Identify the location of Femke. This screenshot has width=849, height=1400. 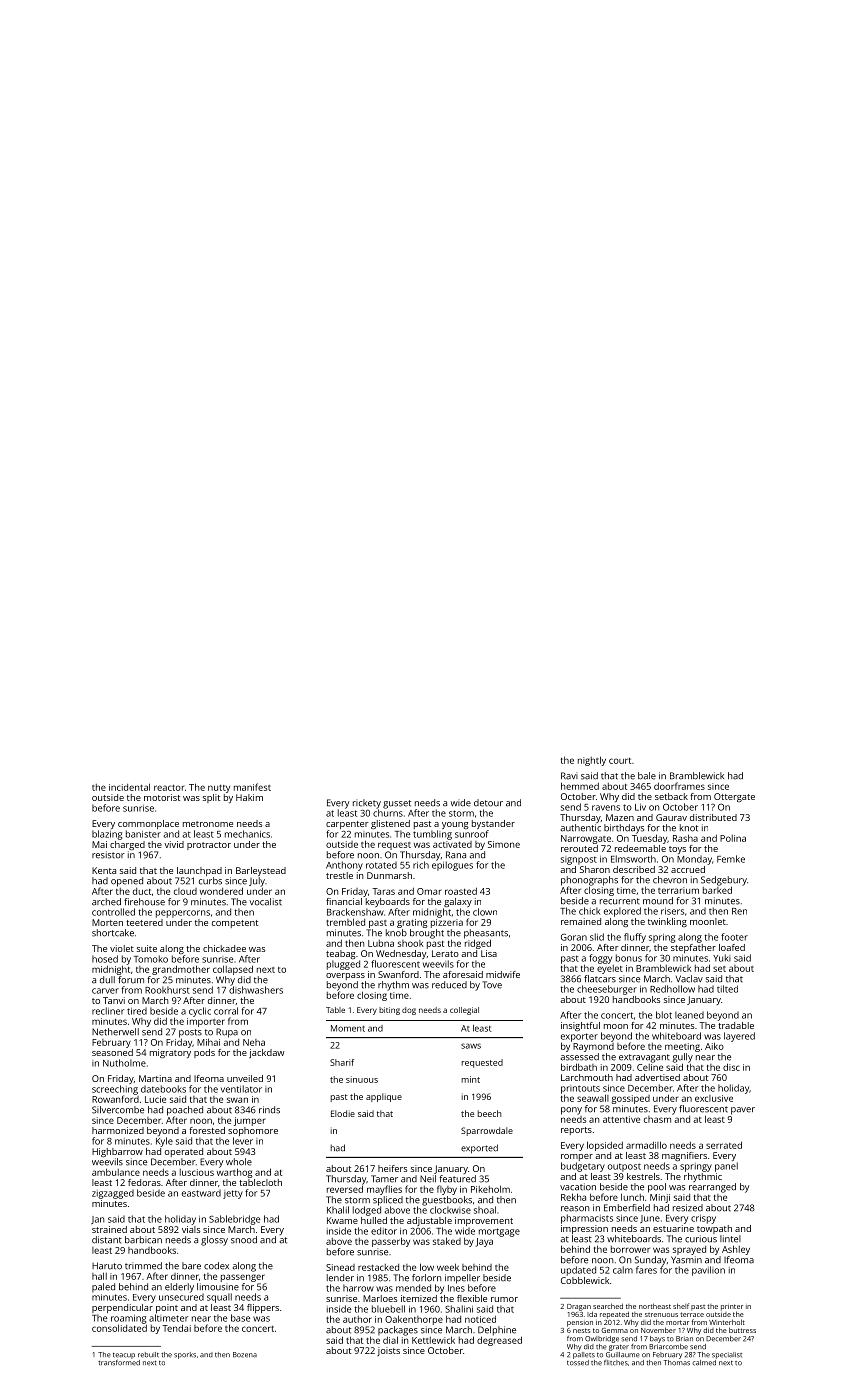
(731, 859).
